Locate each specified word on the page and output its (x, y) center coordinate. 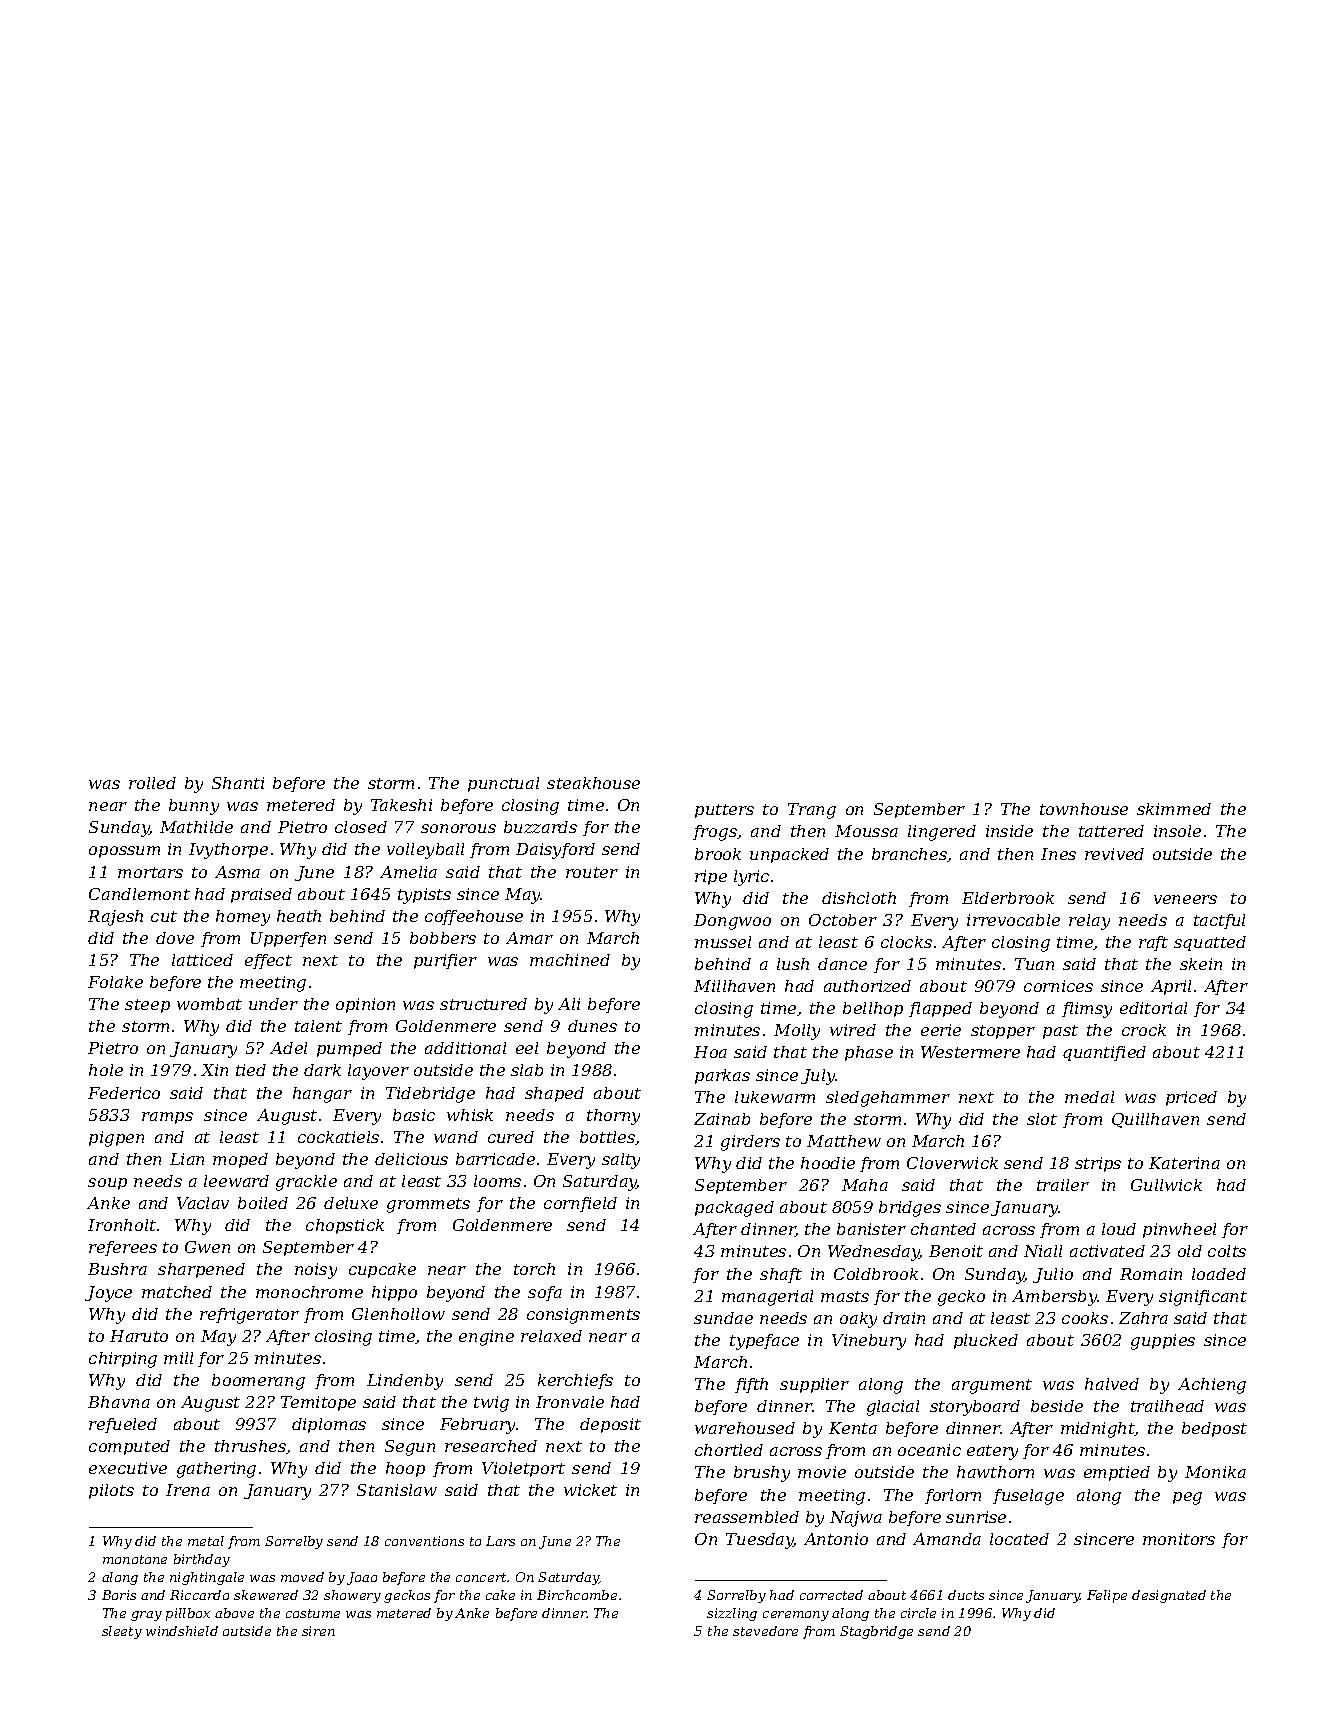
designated (1169, 1596)
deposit (610, 1425)
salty (621, 1161)
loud (1119, 1229)
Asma (237, 872)
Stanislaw (397, 1490)
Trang (812, 811)
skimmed (1174, 809)
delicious (411, 1159)
